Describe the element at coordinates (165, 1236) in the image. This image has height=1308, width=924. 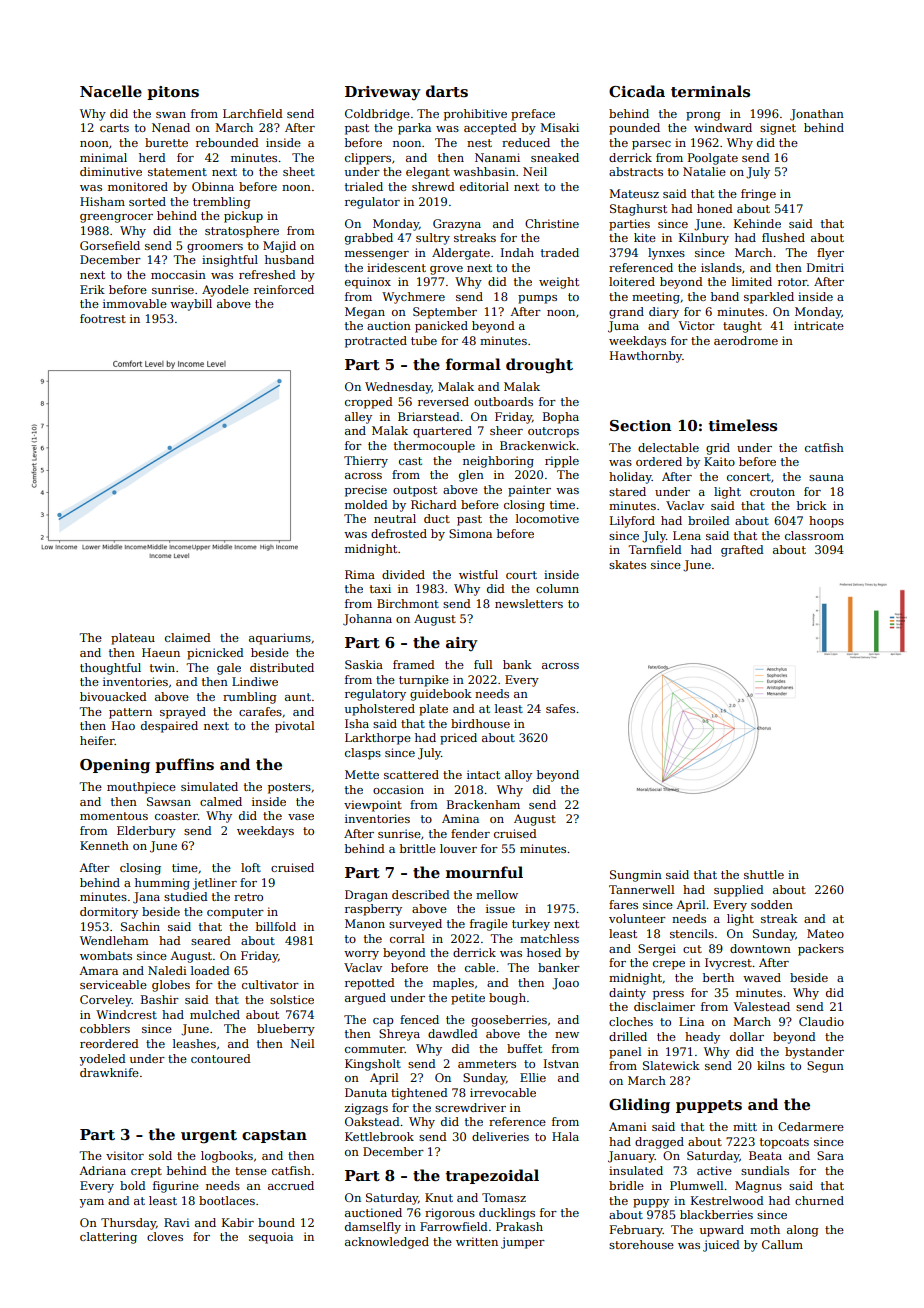
I see `cloves` at that location.
